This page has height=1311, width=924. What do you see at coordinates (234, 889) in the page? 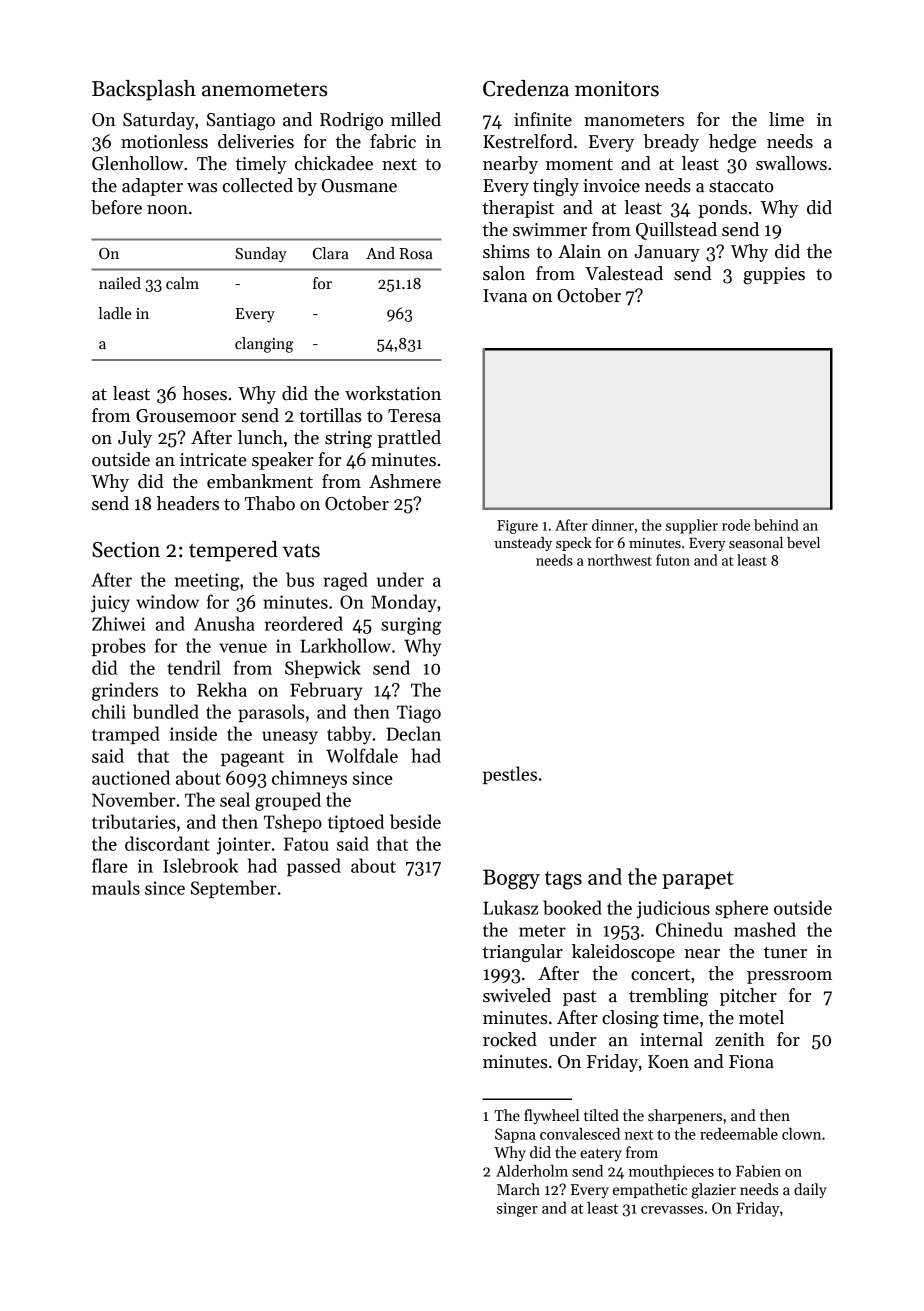
I see `September` at bounding box center [234, 889].
